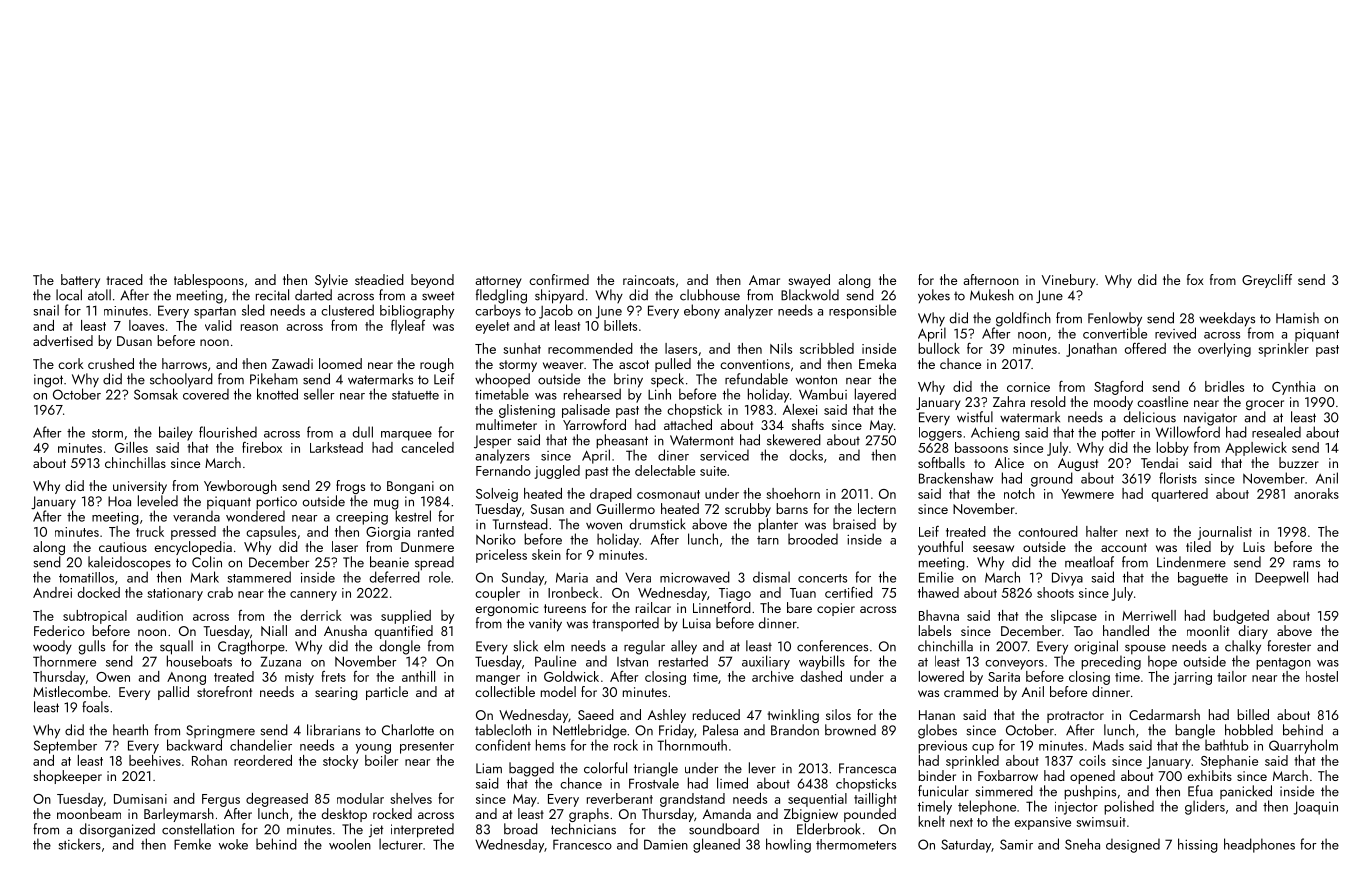 The image size is (1372, 887). I want to click on Giorgia, so click(388, 533).
